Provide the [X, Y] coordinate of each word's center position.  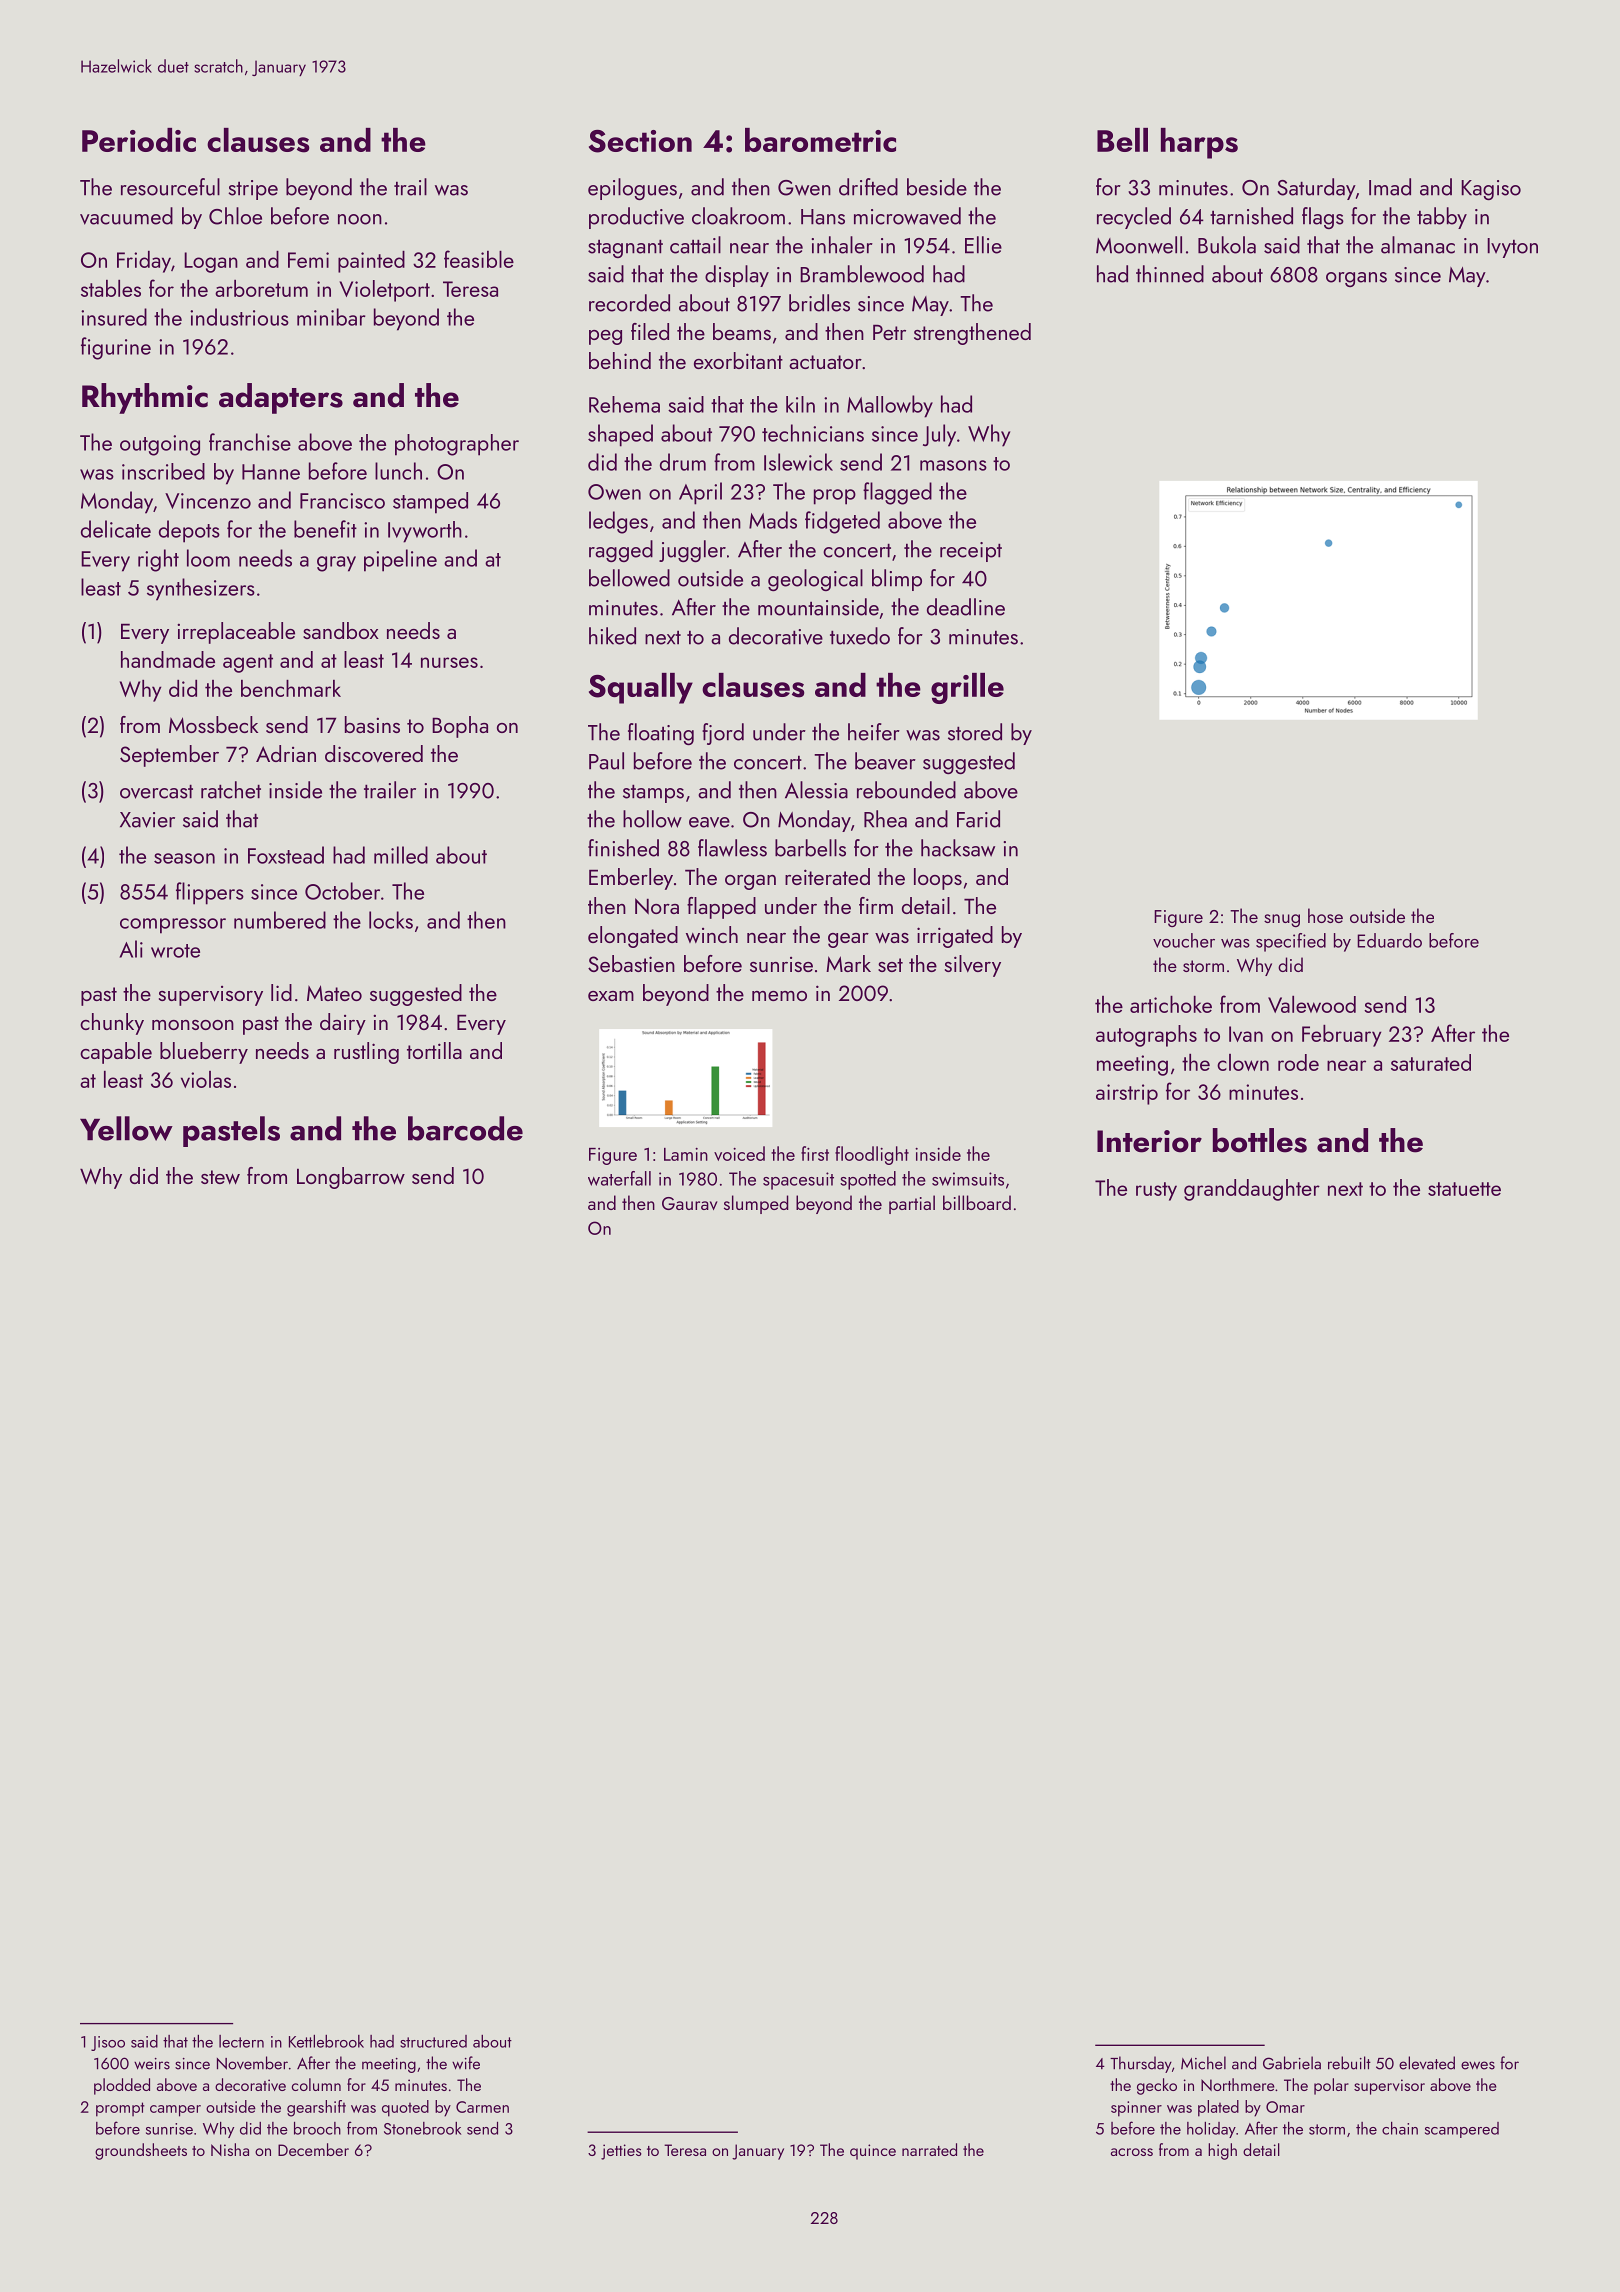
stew [220, 1177]
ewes [1478, 2065]
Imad [1390, 187]
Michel [1203, 2063]
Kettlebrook [326, 2041]
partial [912, 1204]
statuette [1464, 1189]
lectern [241, 2041]
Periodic [139, 140]
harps [1199, 143]
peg [605, 337]
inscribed [163, 471]
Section [640, 141]
